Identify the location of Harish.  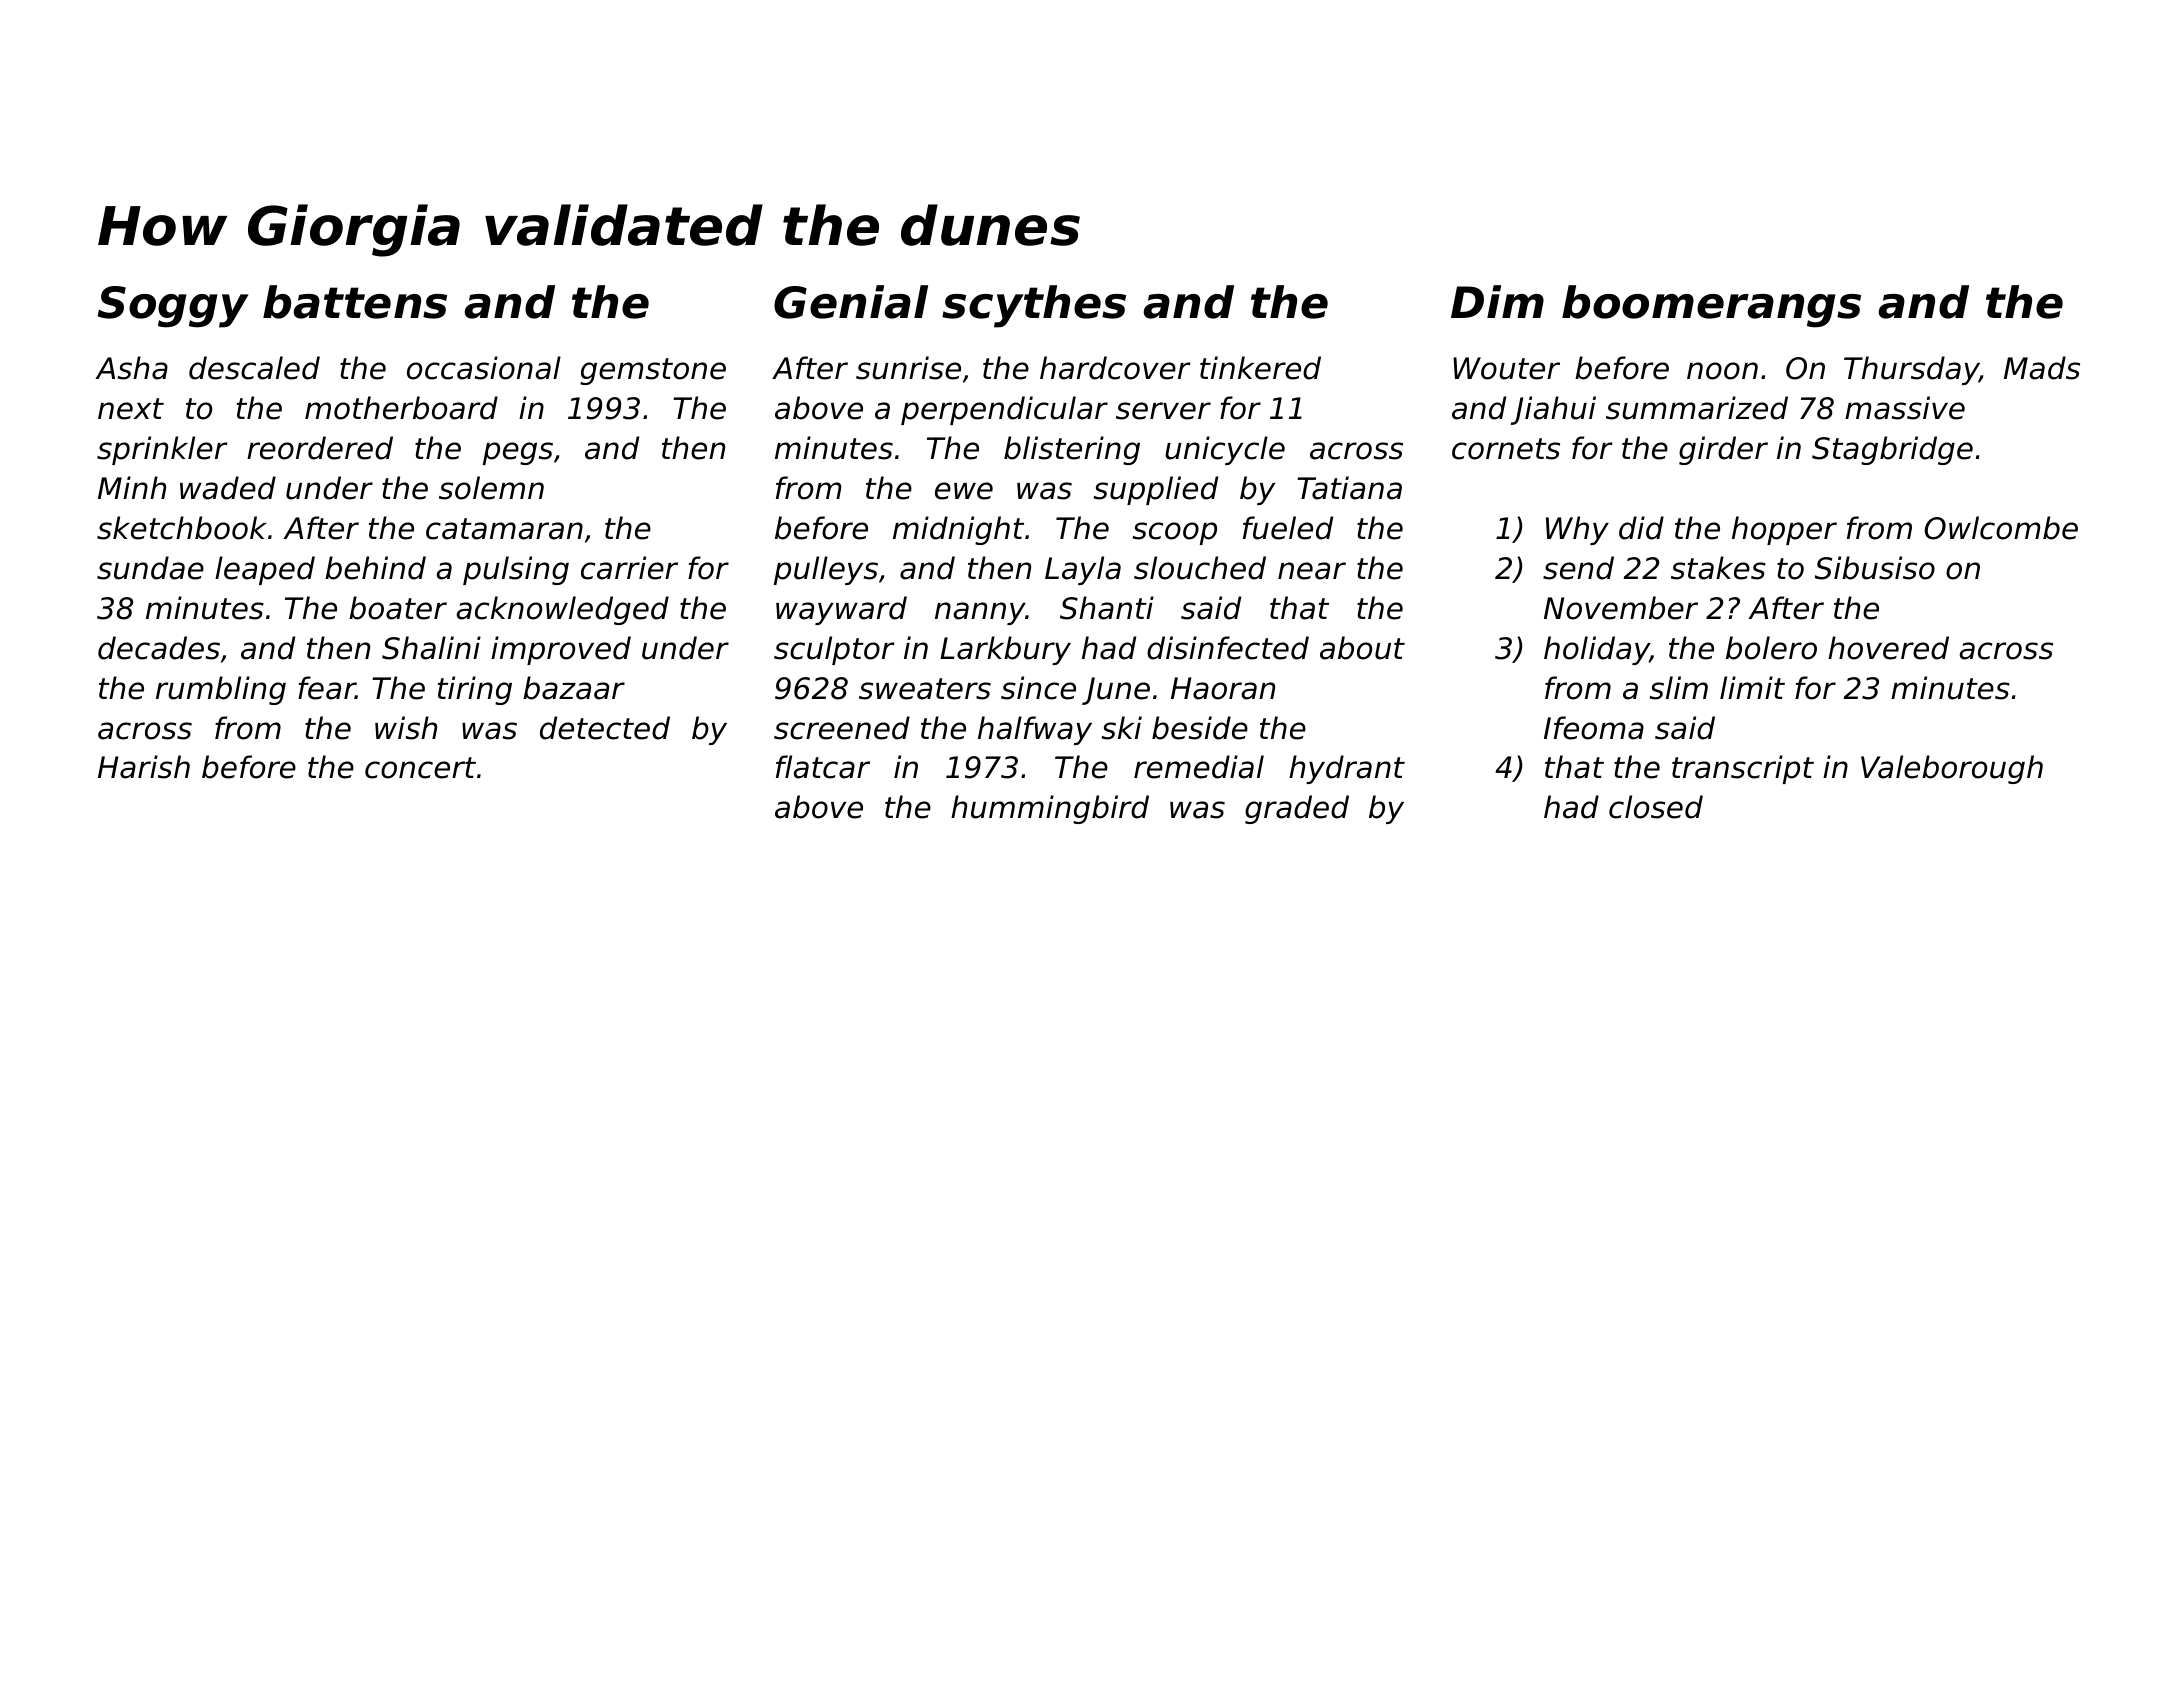
(144, 767).
